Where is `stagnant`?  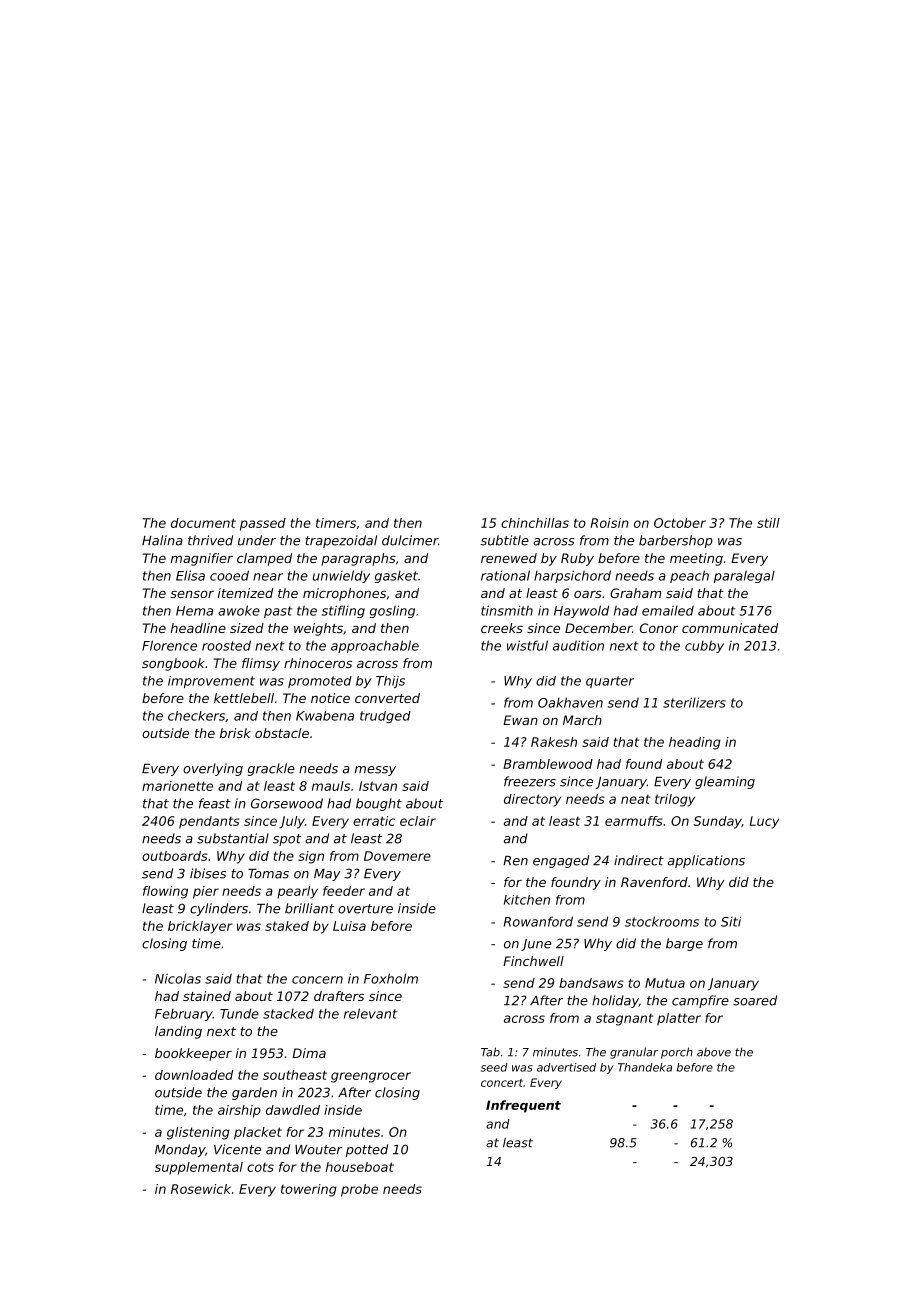
stagnant is located at coordinates (624, 1019).
